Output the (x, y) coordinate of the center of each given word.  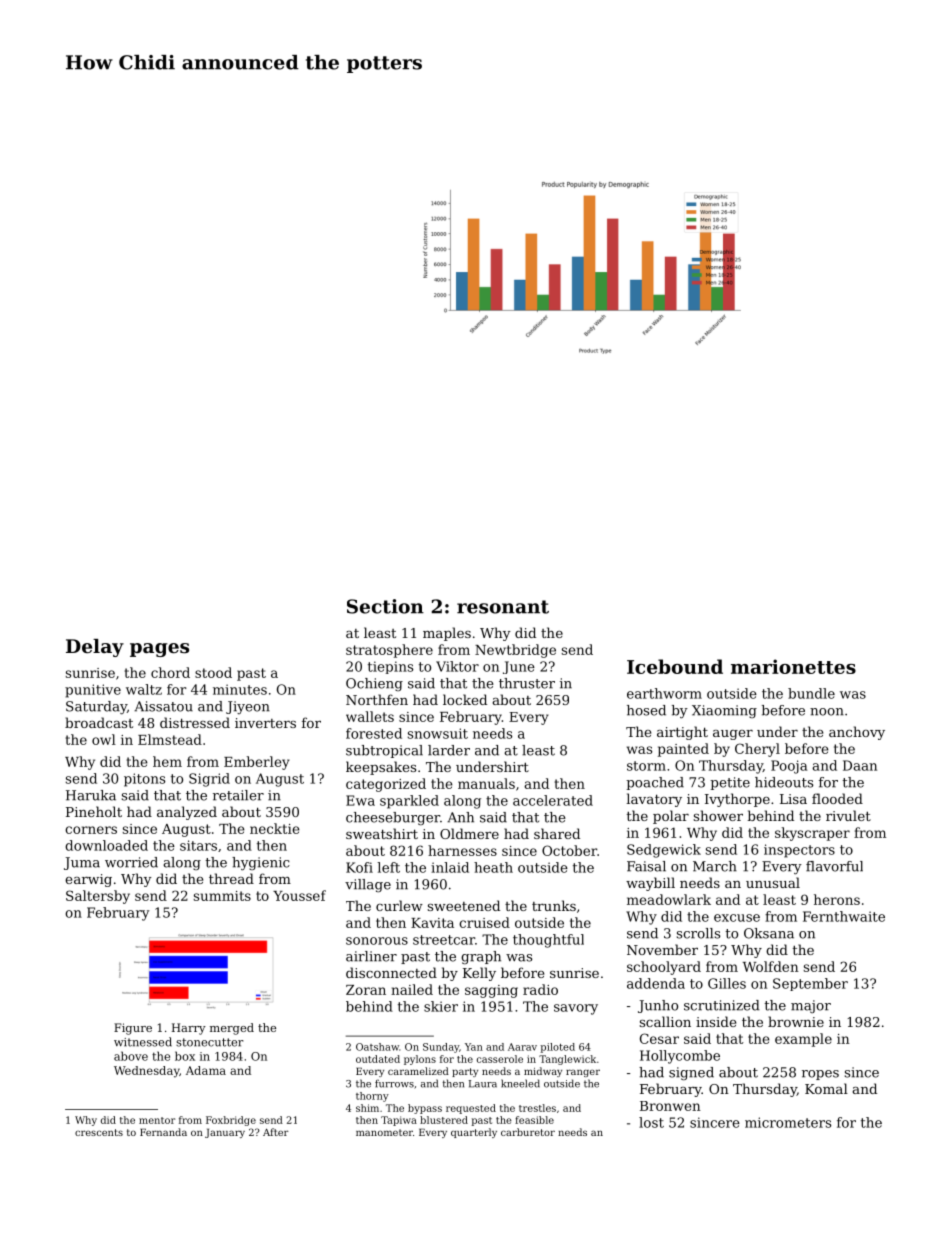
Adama (206, 1070)
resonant (503, 607)
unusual (773, 882)
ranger (583, 1073)
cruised (484, 922)
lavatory (654, 800)
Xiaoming (724, 711)
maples (447, 634)
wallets (370, 716)
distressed (195, 722)
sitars (198, 845)
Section (385, 606)
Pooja (789, 767)
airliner (371, 956)
